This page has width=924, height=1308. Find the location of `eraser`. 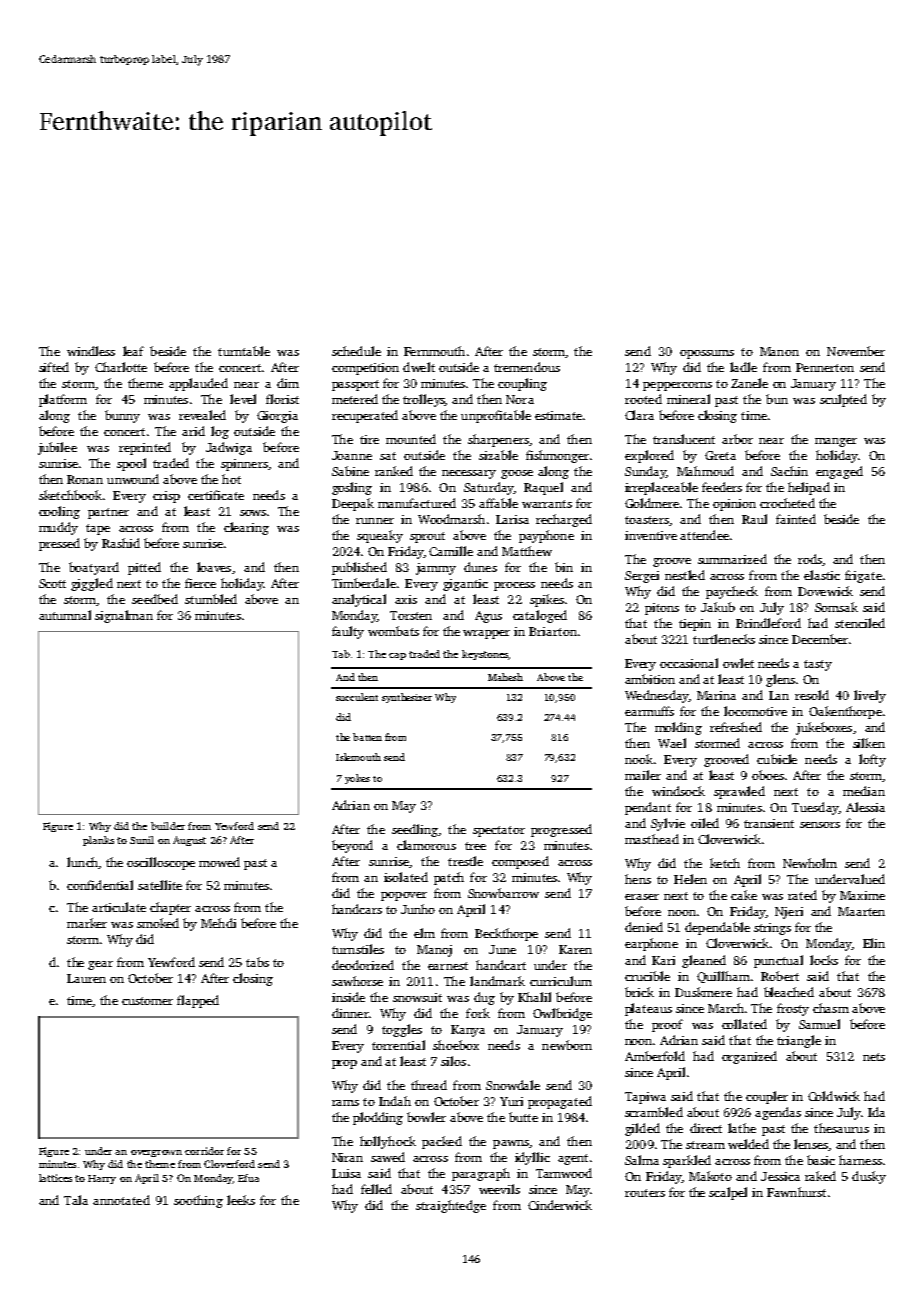

eraser is located at coordinates (642, 897).
